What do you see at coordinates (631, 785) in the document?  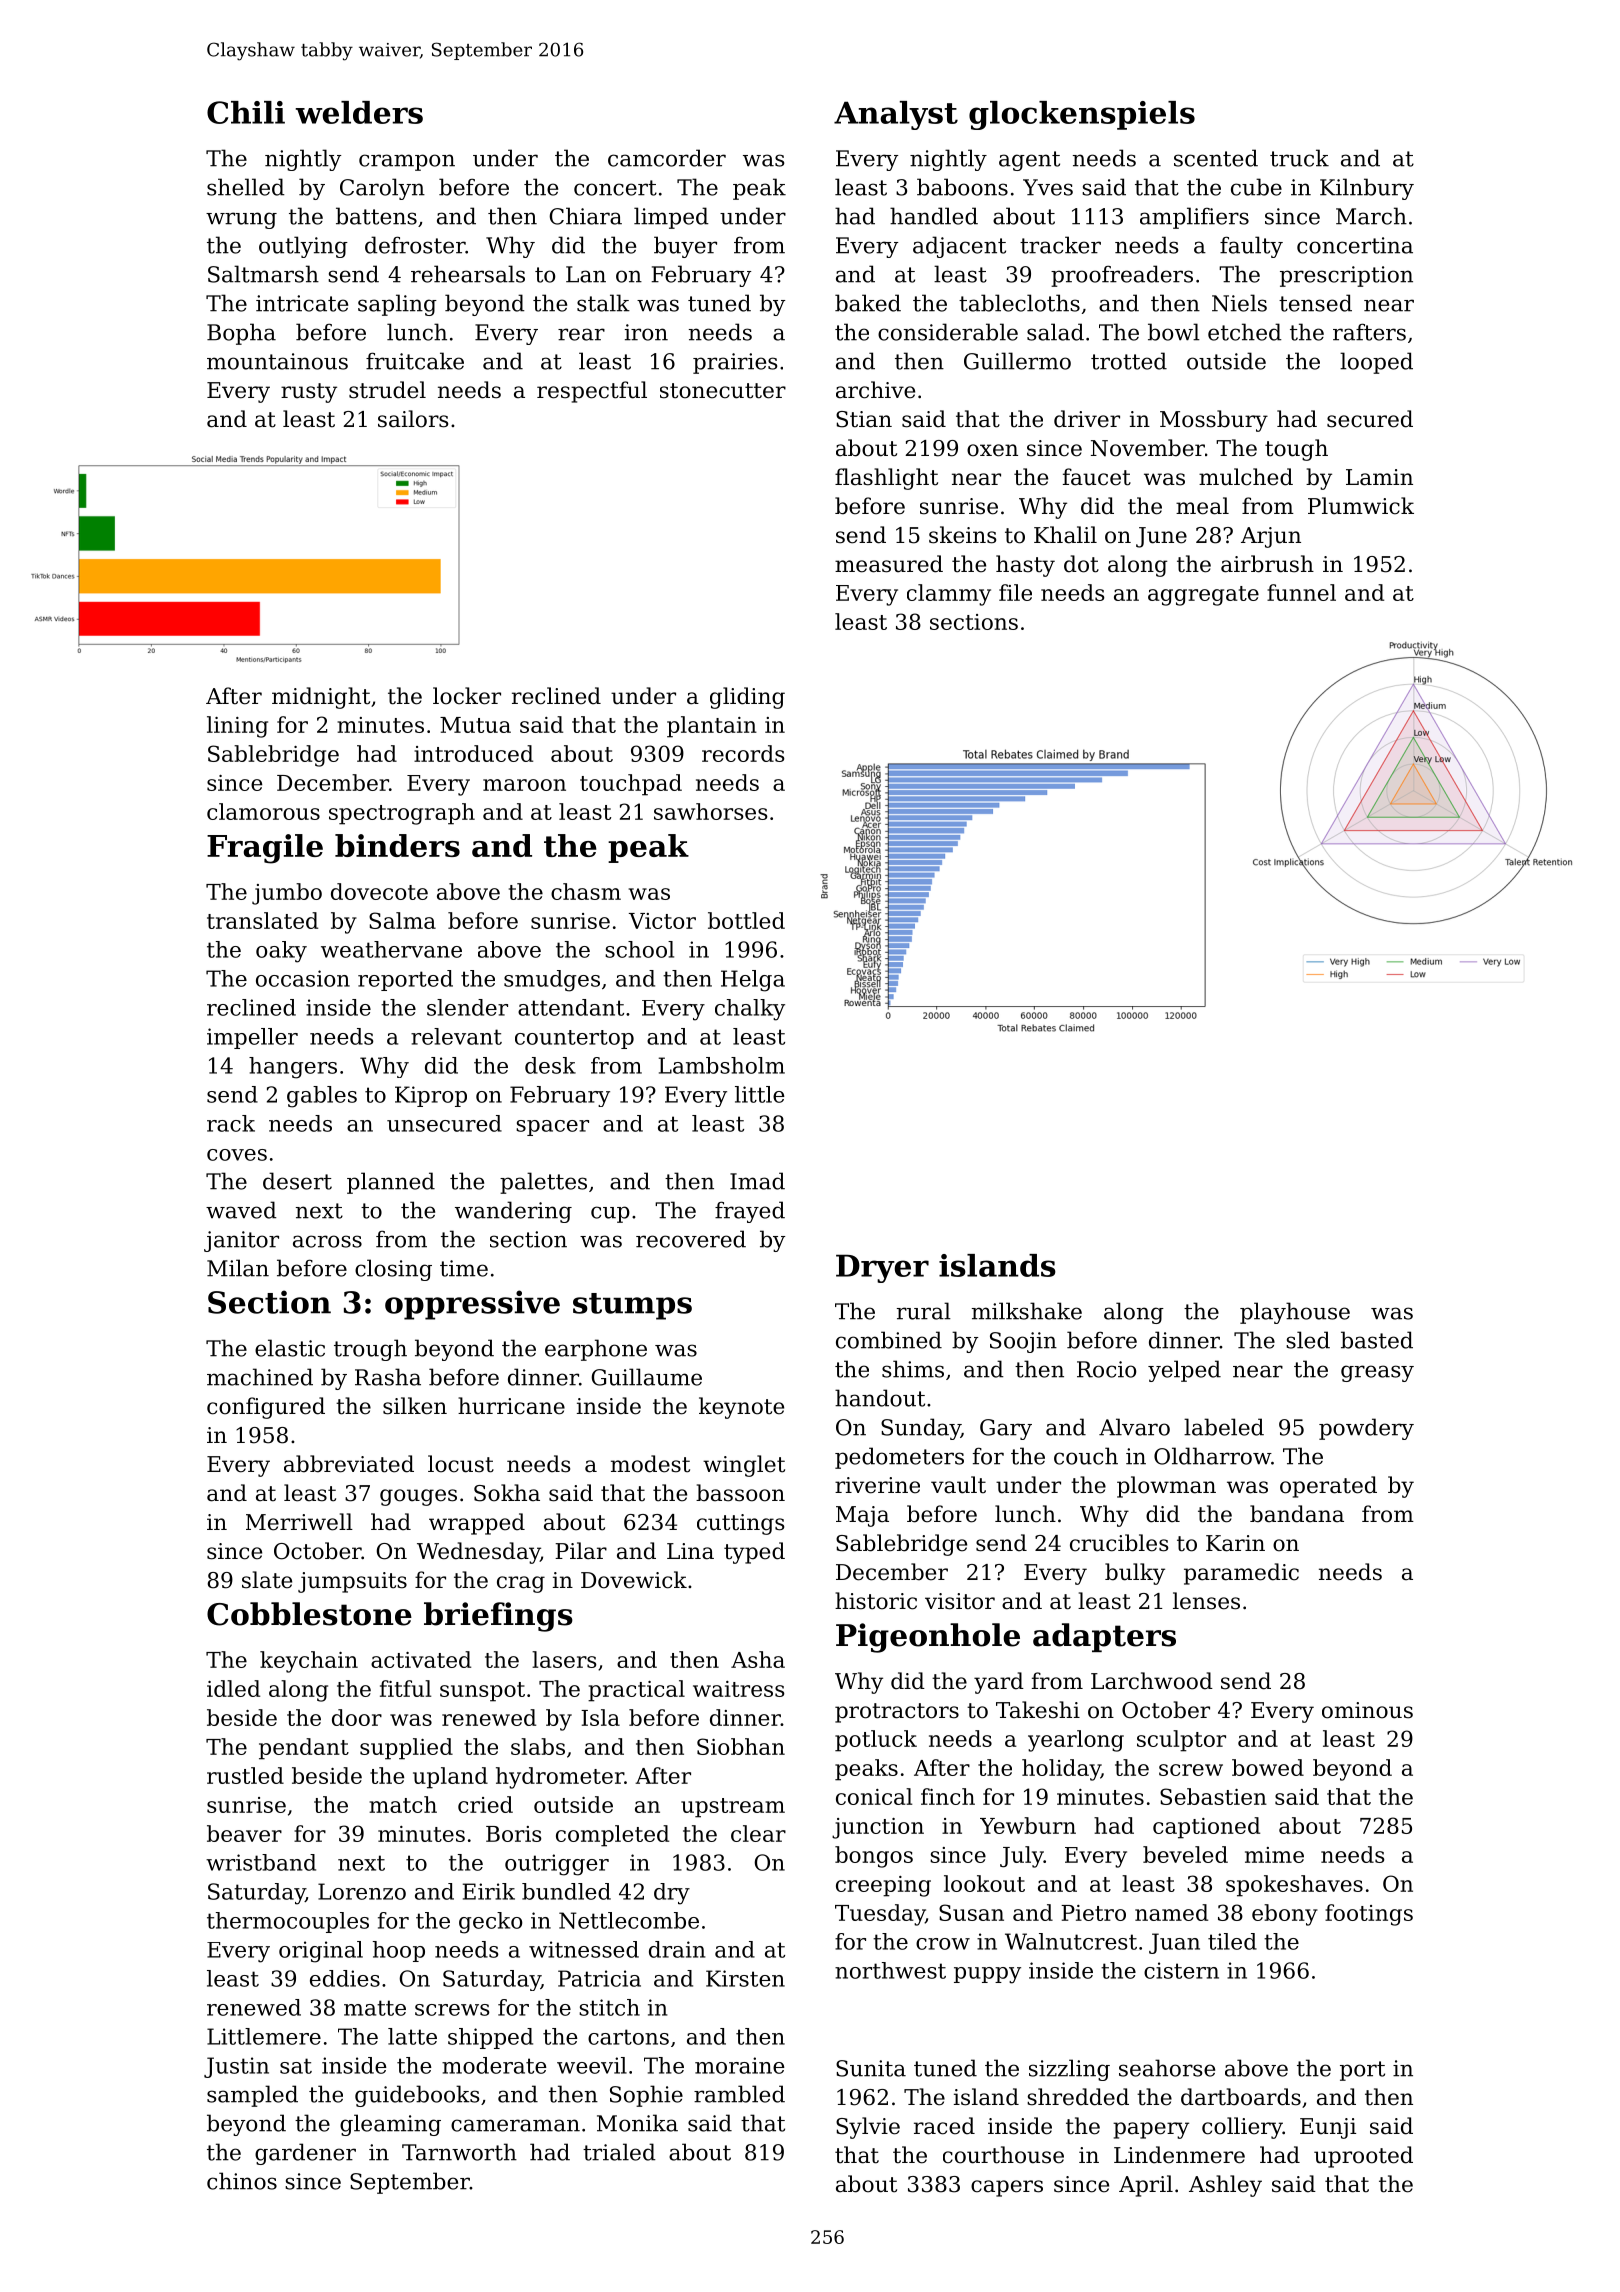 I see `touchpad` at bounding box center [631, 785].
